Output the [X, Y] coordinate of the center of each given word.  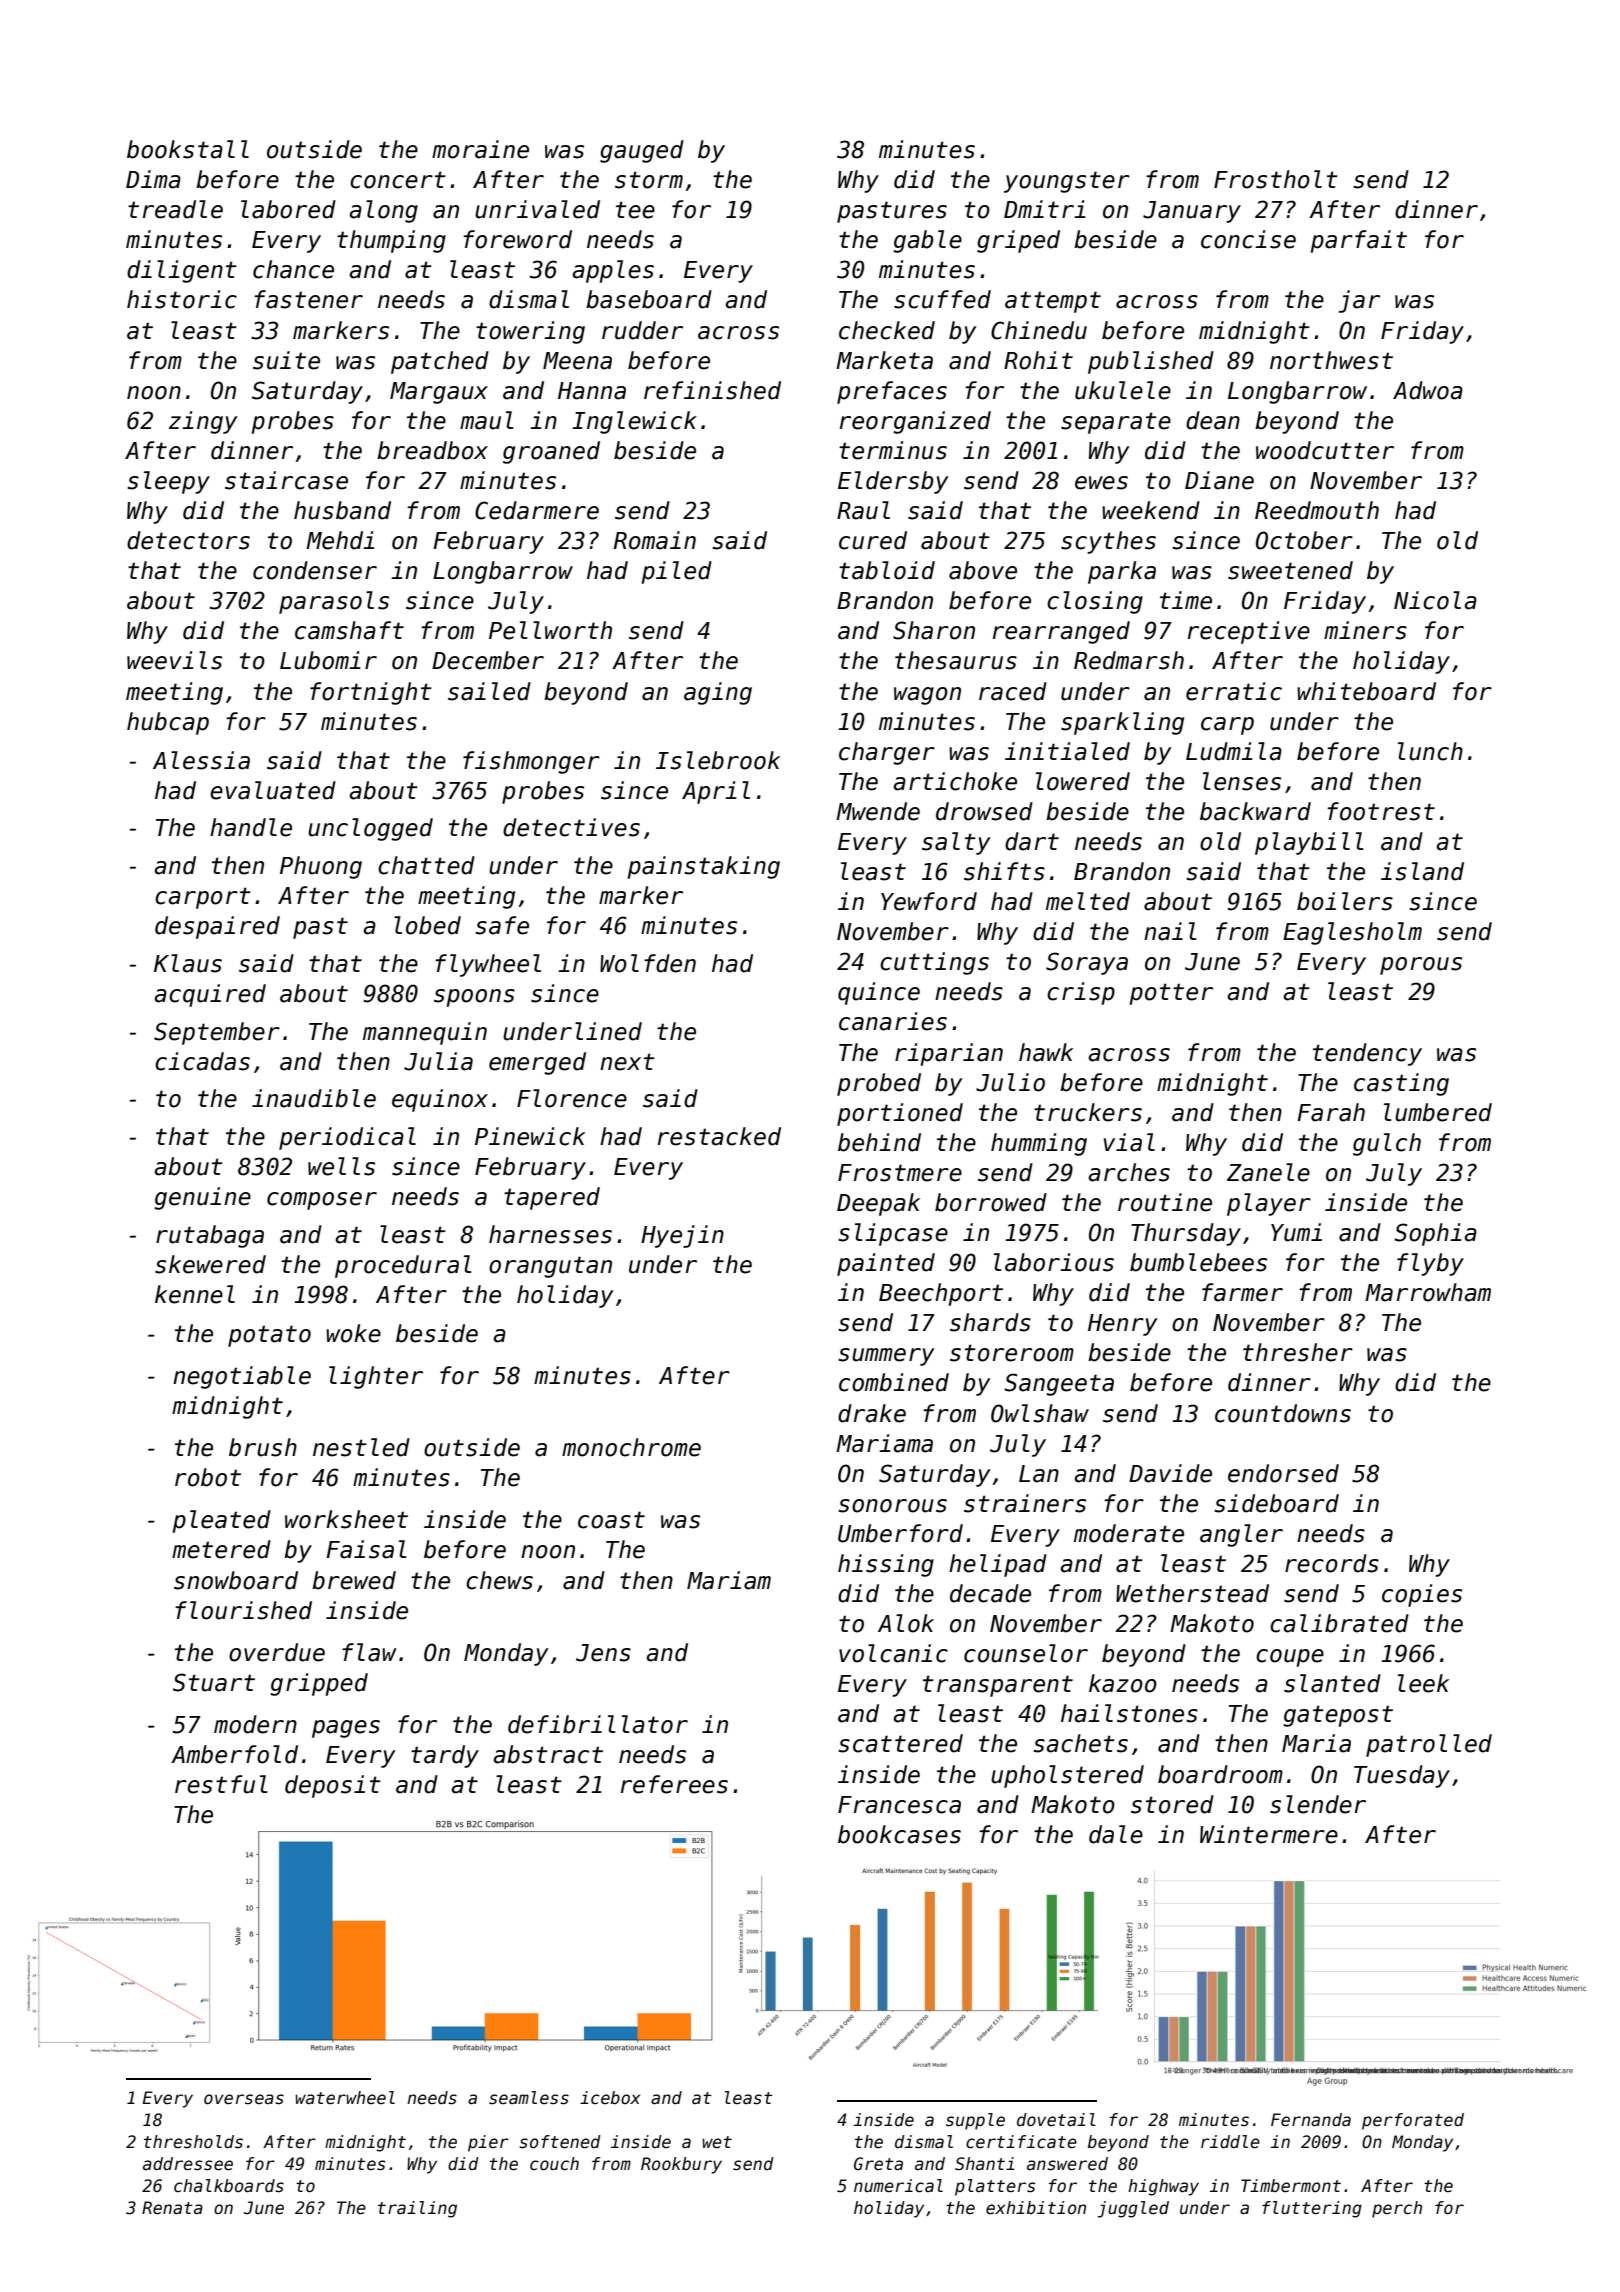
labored [288, 209]
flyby [1430, 1264]
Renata [172, 2208]
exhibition [1036, 2208]
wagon [927, 696]
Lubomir [328, 660]
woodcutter [1325, 450]
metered [221, 1549]
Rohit [1038, 360]
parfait [1359, 241]
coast [611, 1520]
